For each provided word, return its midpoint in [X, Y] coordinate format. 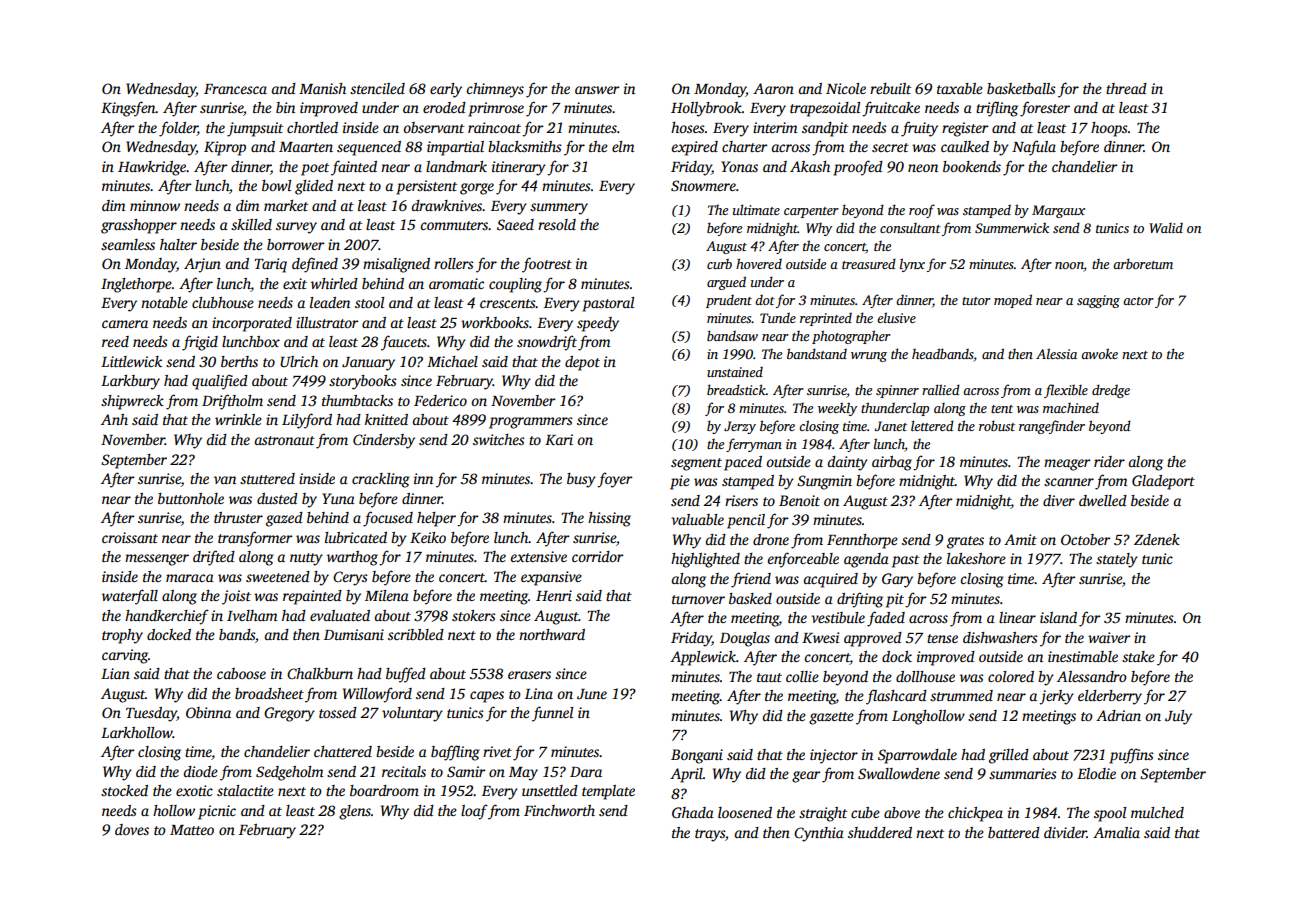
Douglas [745, 639]
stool [369, 302]
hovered [759, 263]
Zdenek [1157, 539]
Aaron [773, 88]
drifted [214, 558]
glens [355, 812]
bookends [972, 166]
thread [1126, 88]
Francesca [235, 89]
